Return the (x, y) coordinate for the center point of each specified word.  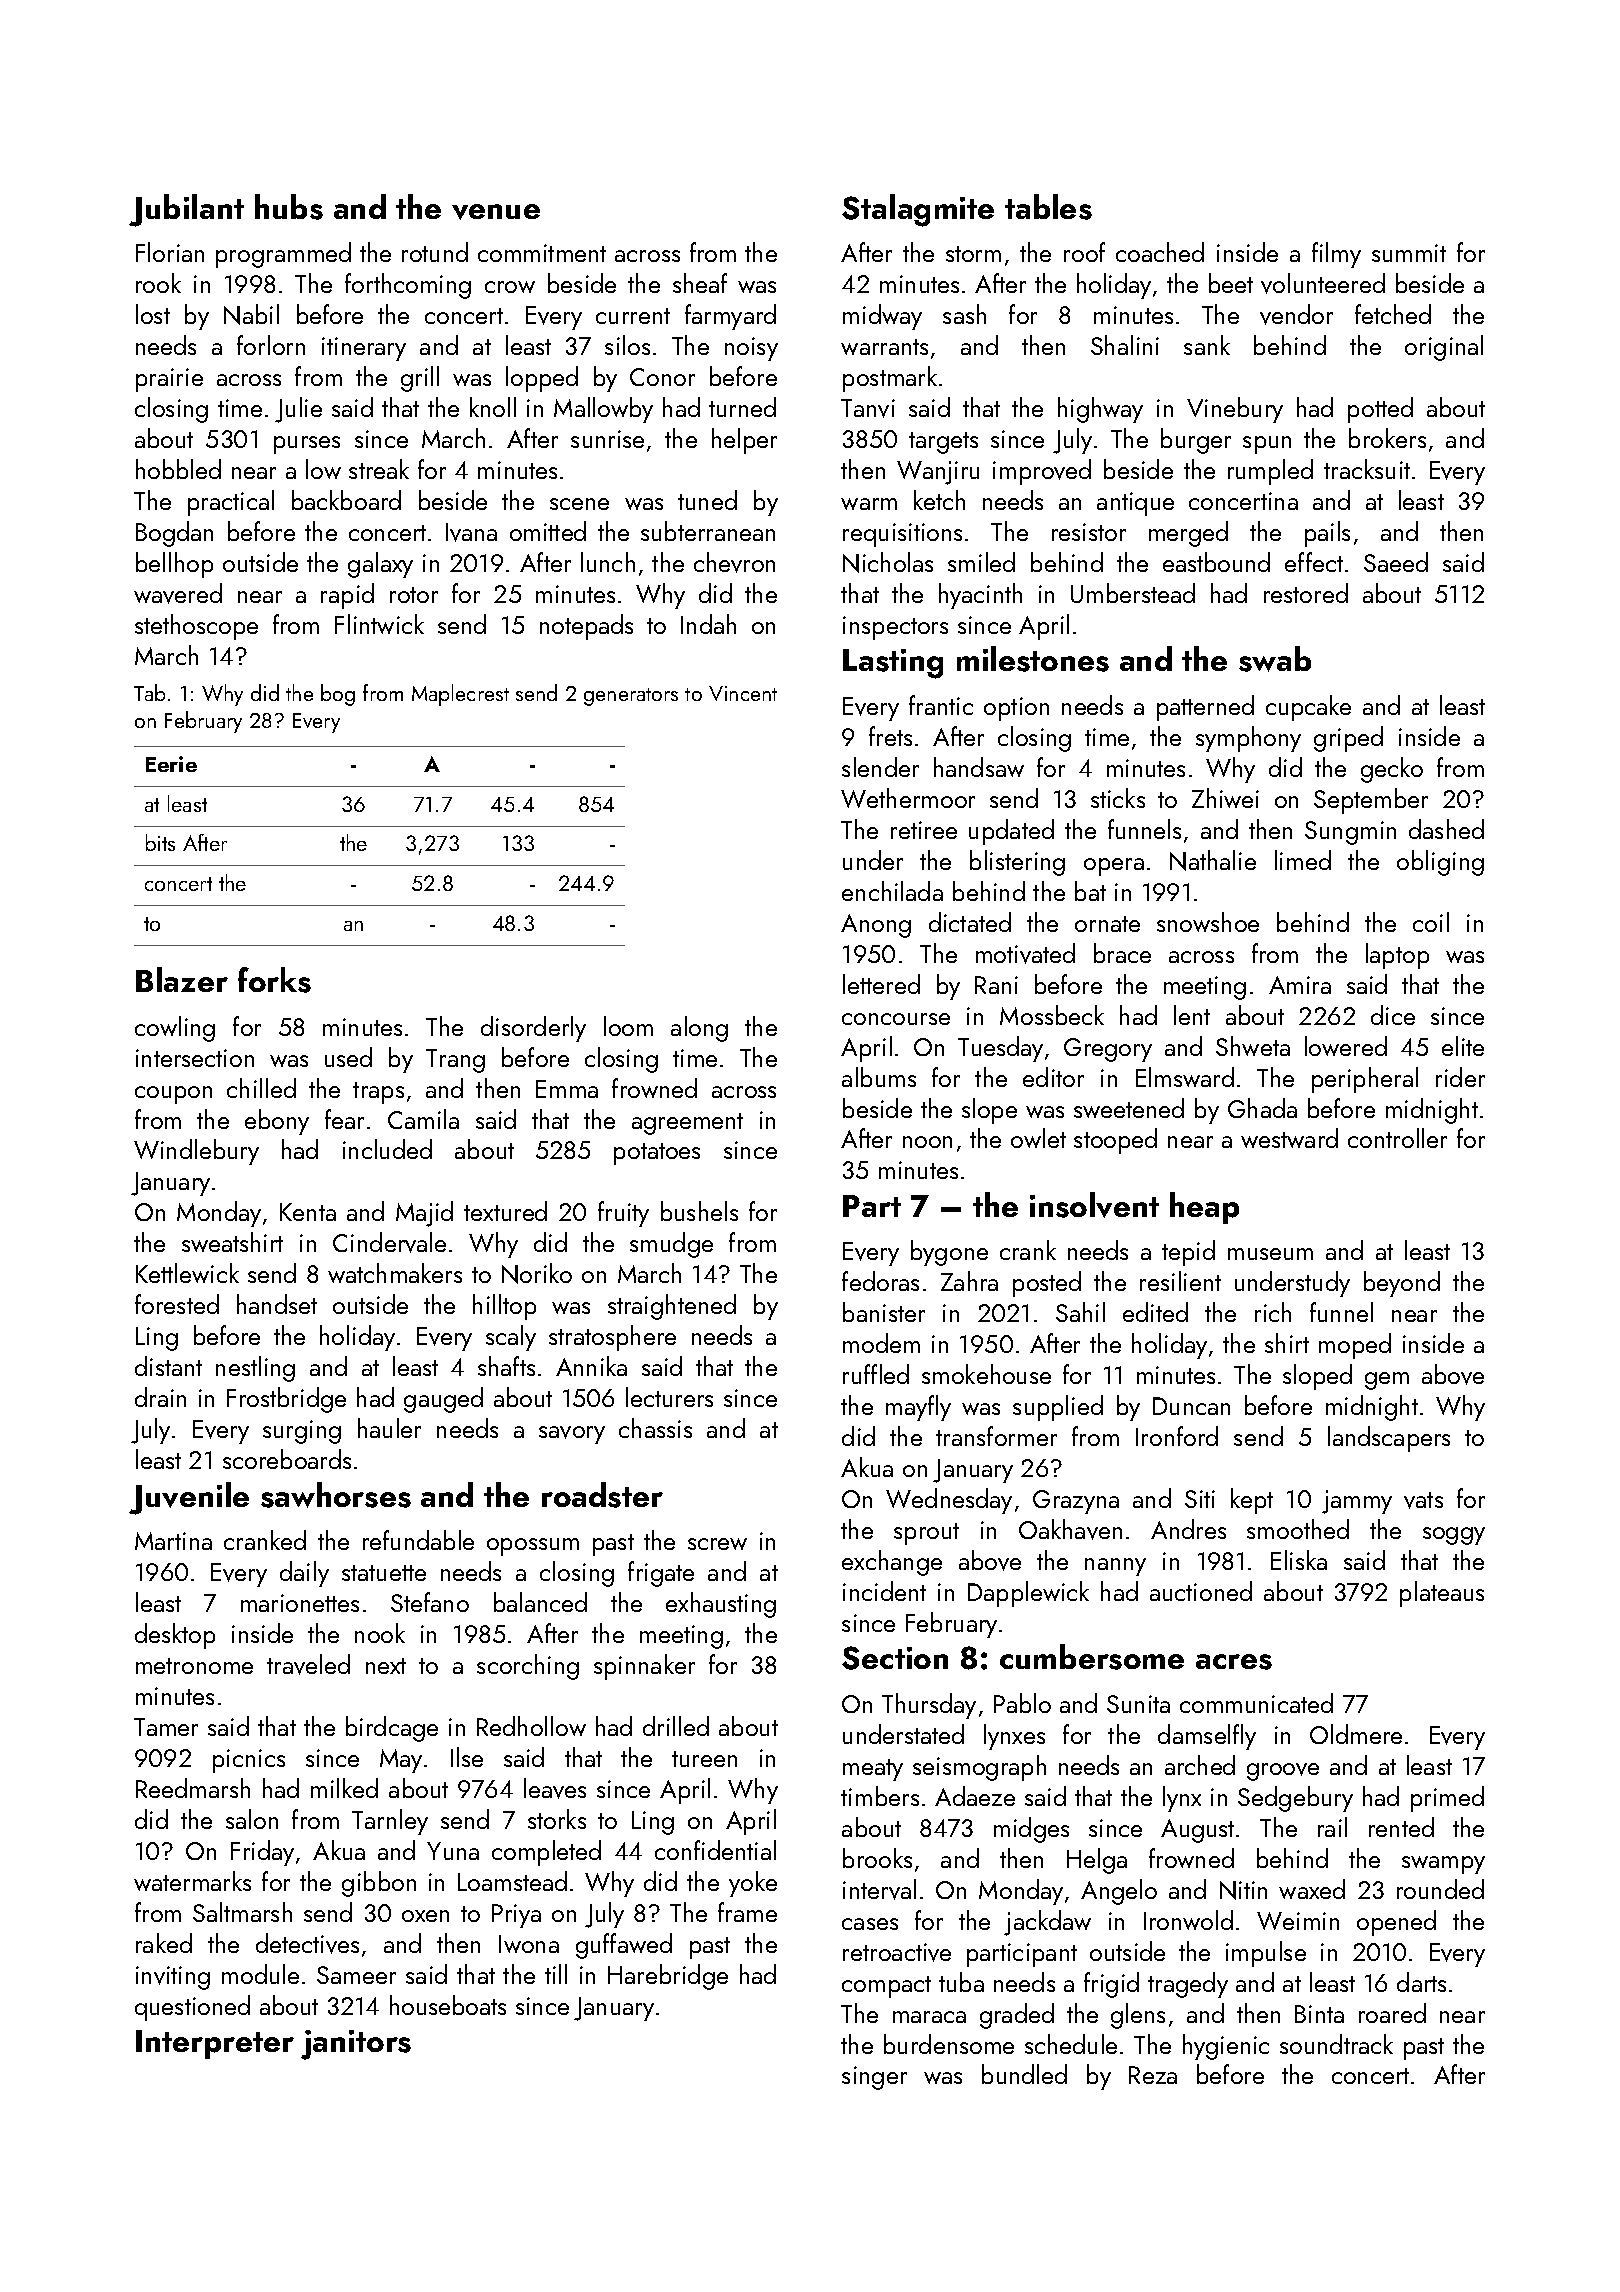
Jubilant (186, 210)
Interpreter (215, 2044)
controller (1397, 1138)
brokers (1387, 438)
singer (874, 2078)
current (633, 316)
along (699, 1029)
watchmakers (395, 1273)
